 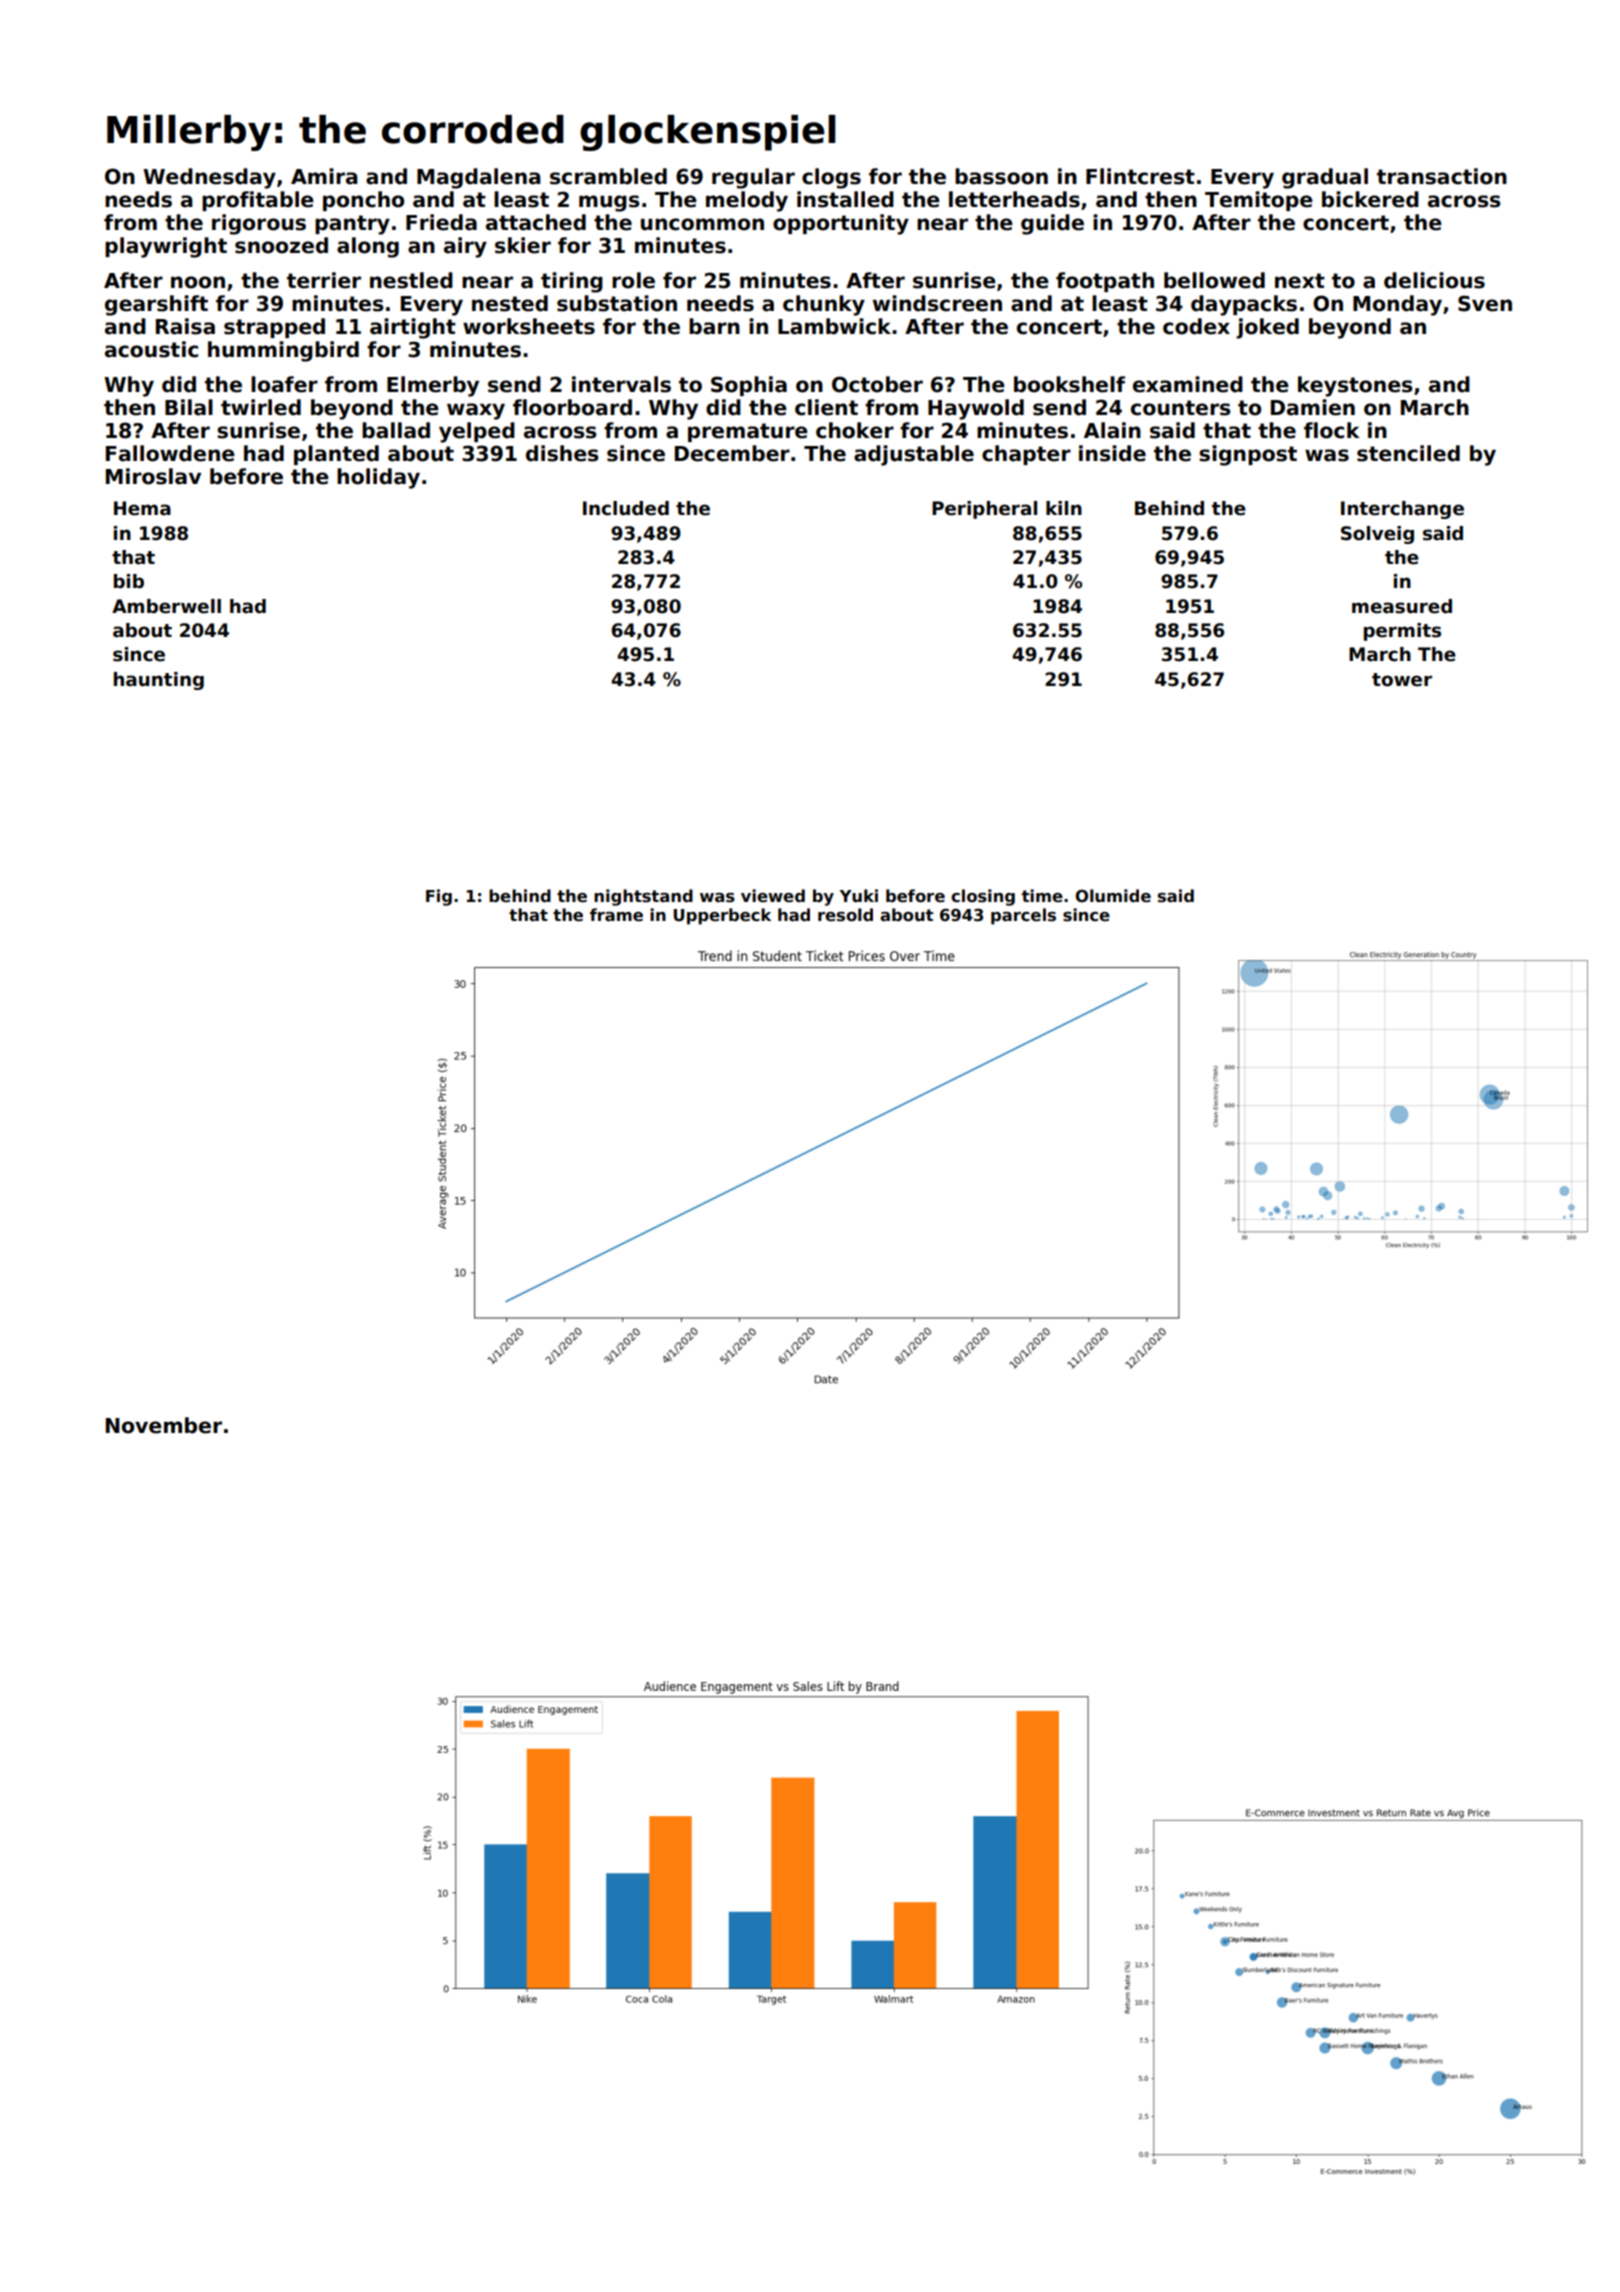 What do you see at coordinates (129, 581) in the screenshot?
I see `bib` at bounding box center [129, 581].
